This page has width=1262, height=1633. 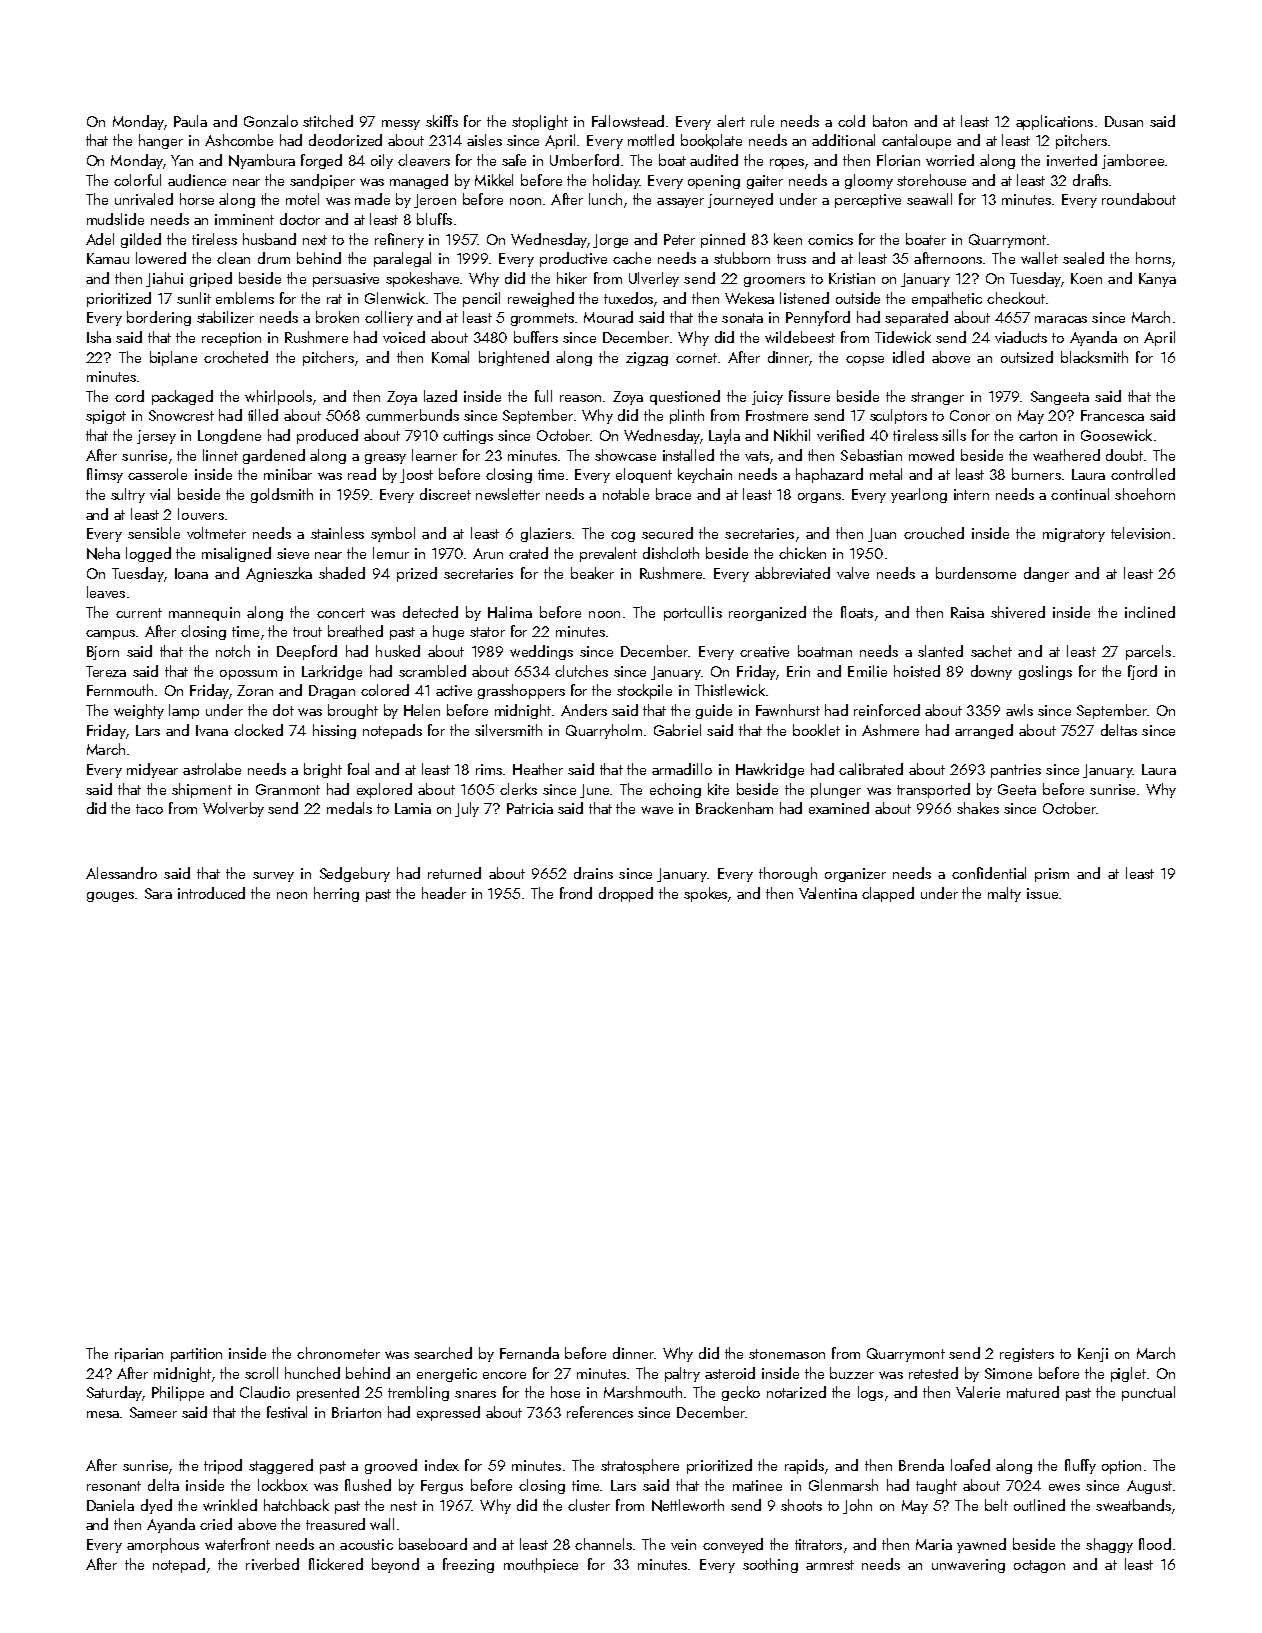 I want to click on amorphous, so click(x=163, y=1545).
